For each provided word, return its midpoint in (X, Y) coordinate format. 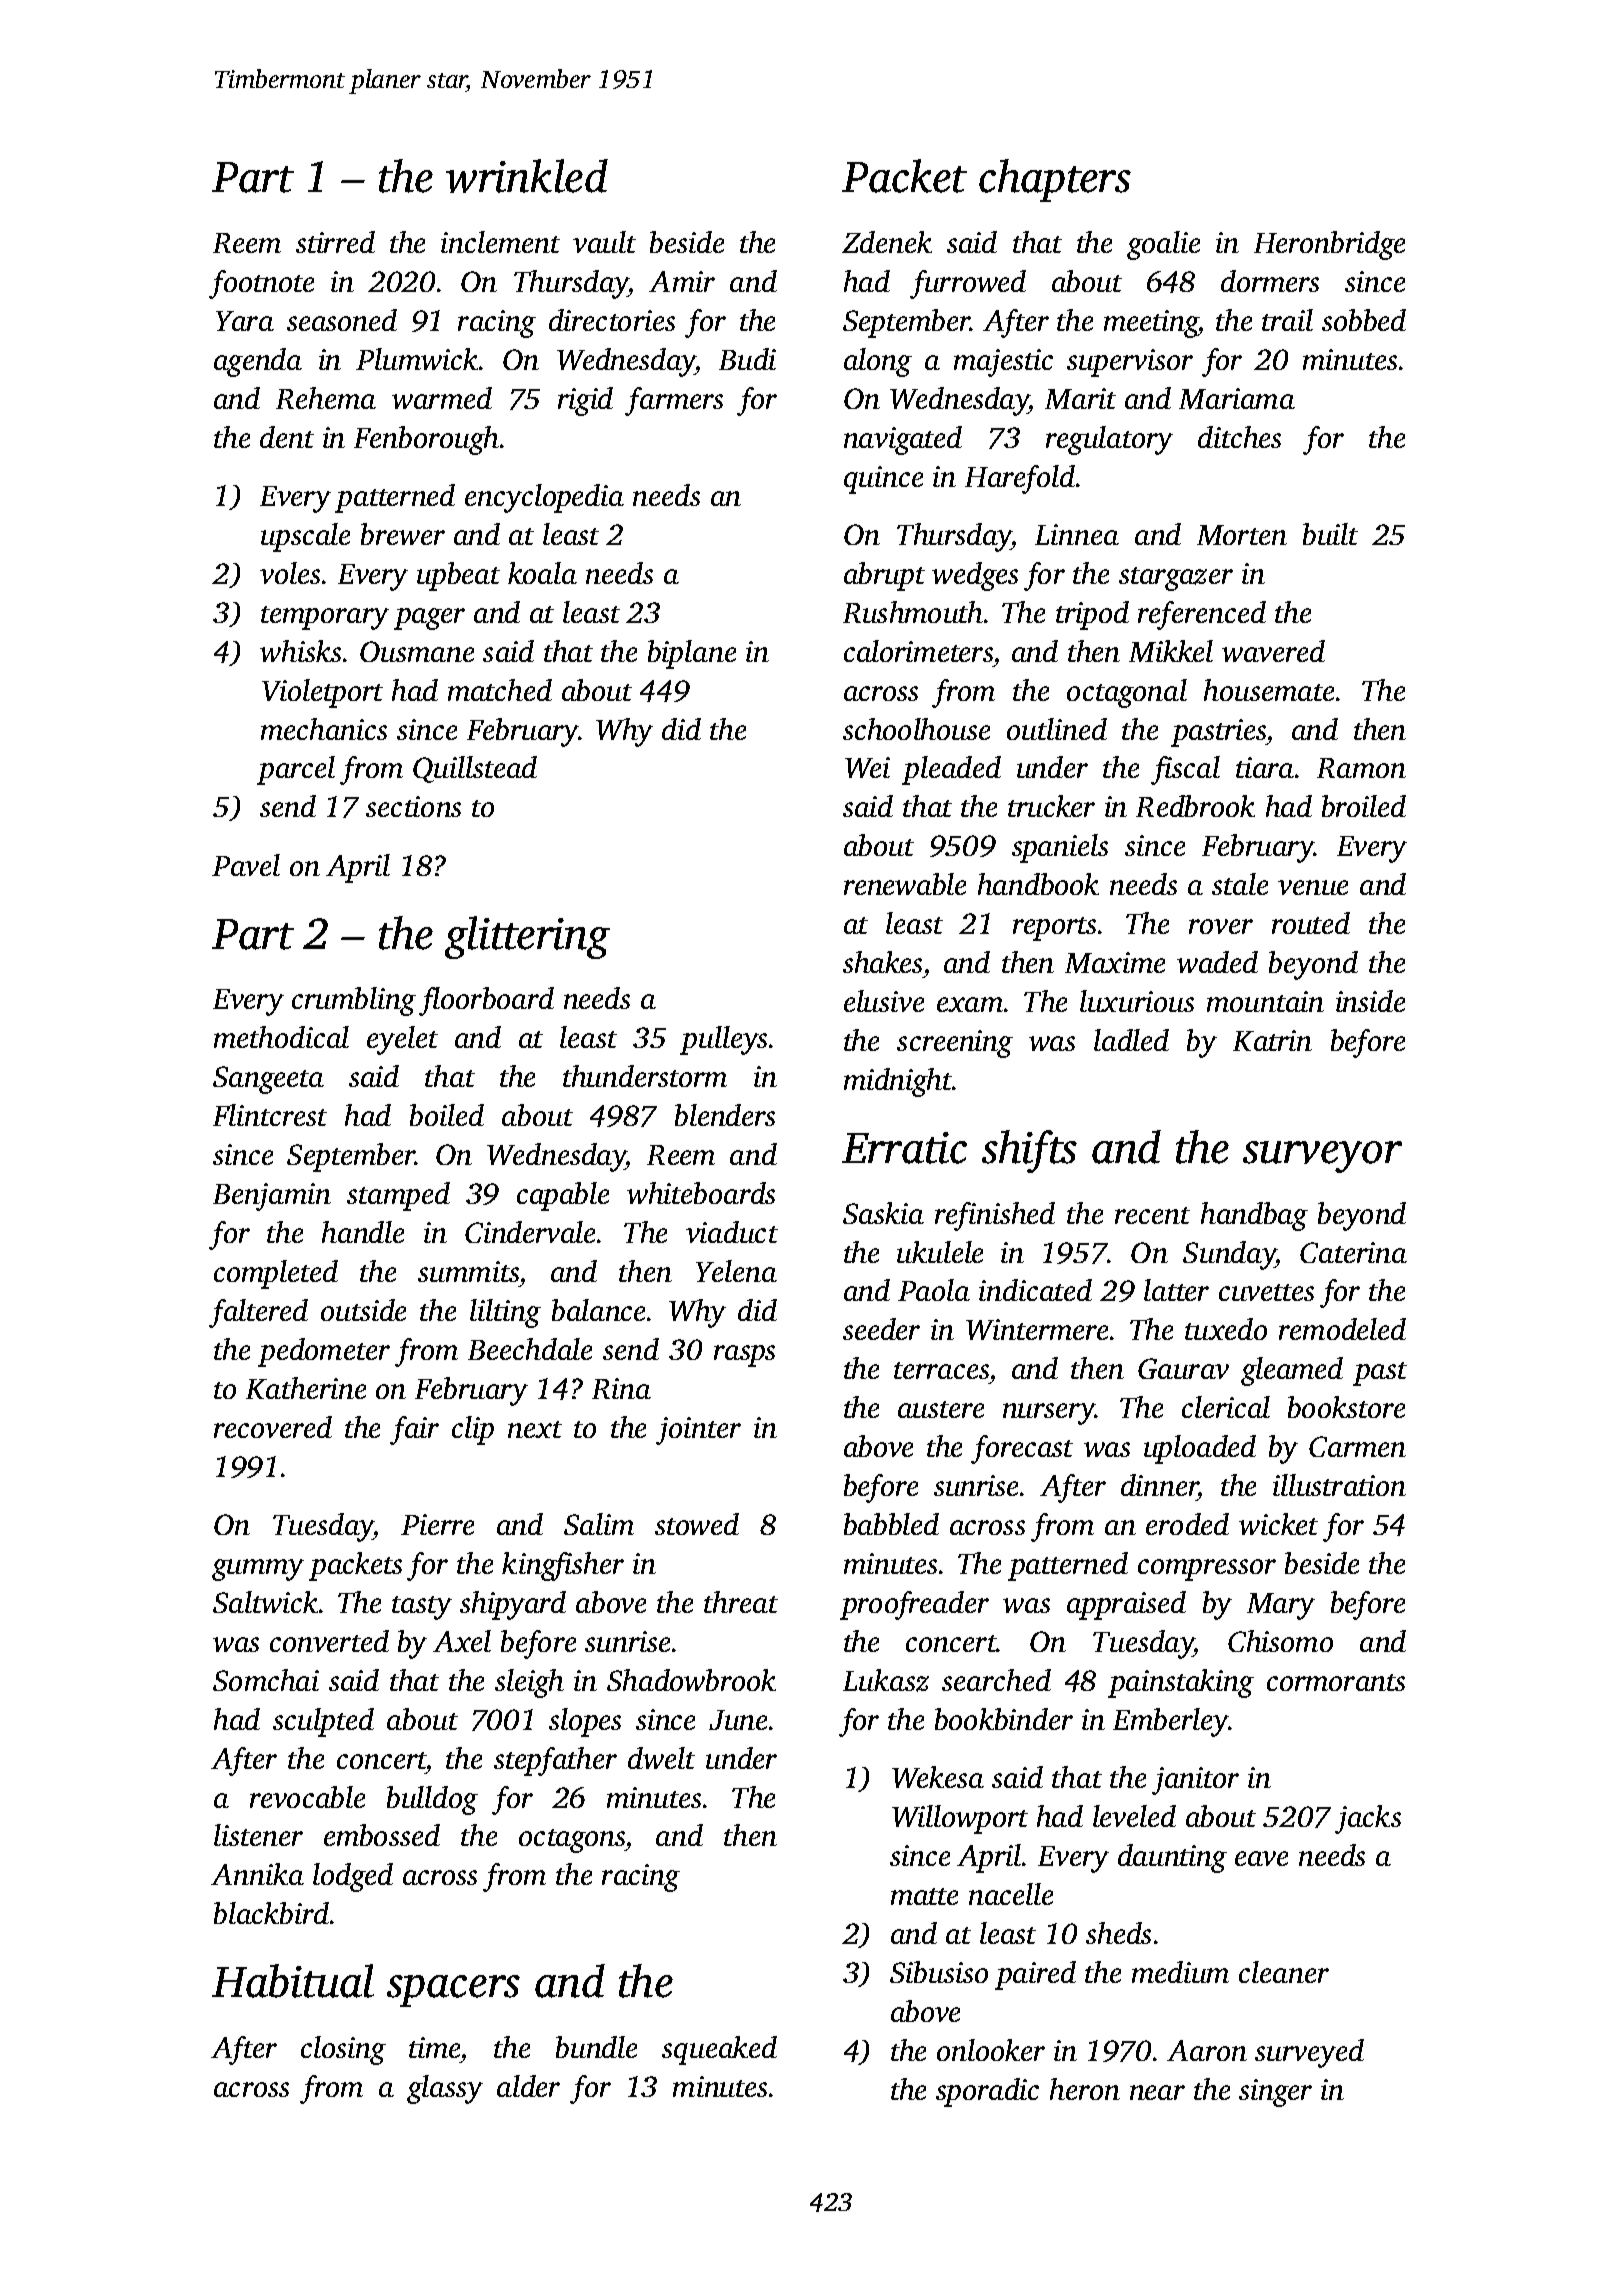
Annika (257, 1874)
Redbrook (1195, 806)
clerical (1226, 1407)
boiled (447, 1115)
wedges (975, 576)
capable (563, 1196)
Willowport (960, 1819)
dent (287, 437)
